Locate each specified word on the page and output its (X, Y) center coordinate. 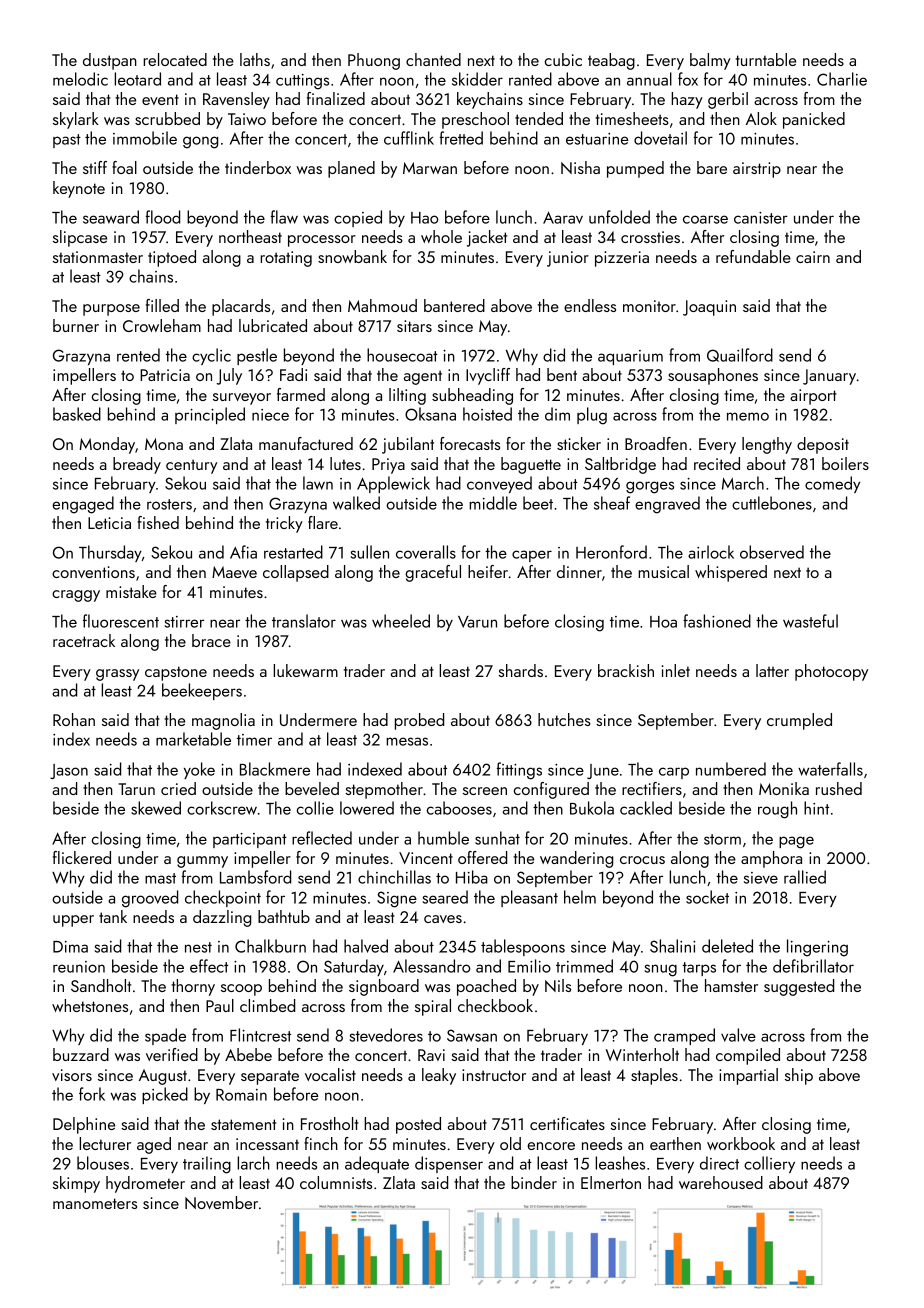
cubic (563, 59)
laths (255, 59)
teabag (611, 61)
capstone (176, 673)
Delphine (84, 1125)
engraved (667, 505)
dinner (579, 571)
